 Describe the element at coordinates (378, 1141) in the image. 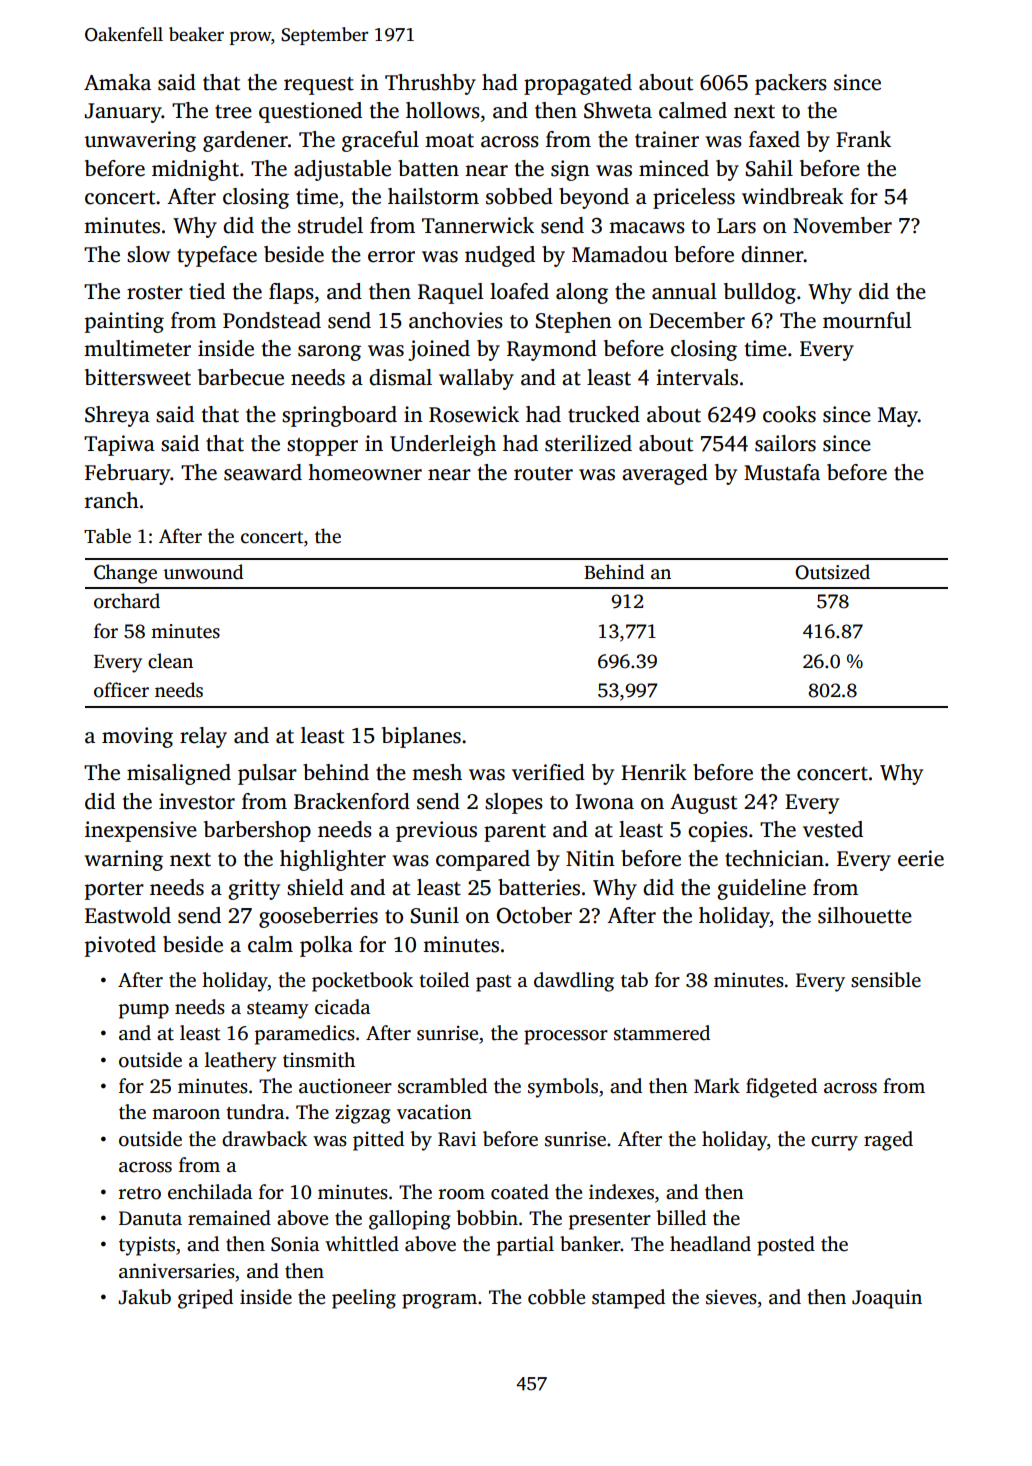

I see `pitted` at that location.
